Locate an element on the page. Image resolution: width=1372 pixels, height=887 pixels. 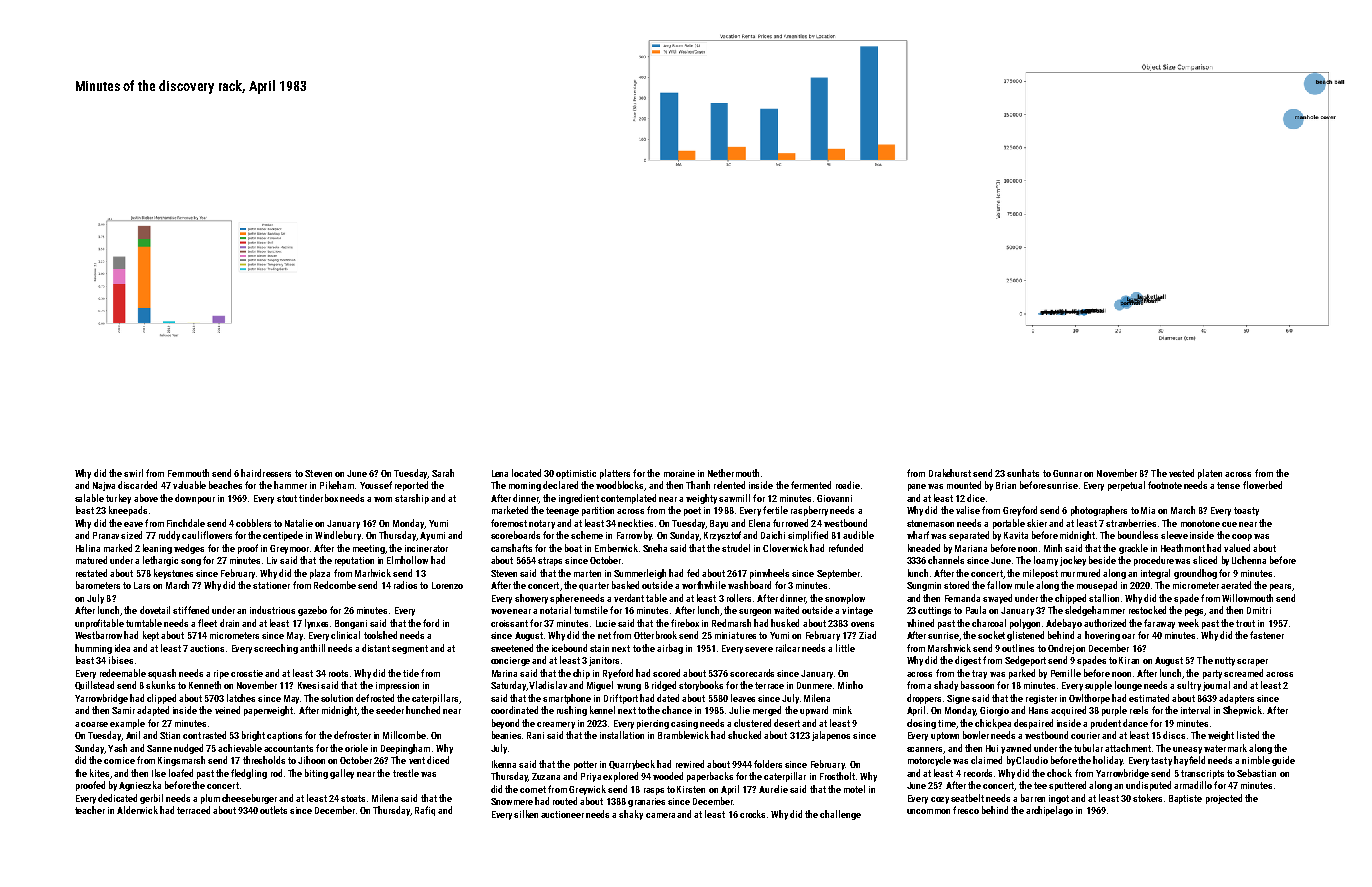
platen is located at coordinates (1210, 474).
